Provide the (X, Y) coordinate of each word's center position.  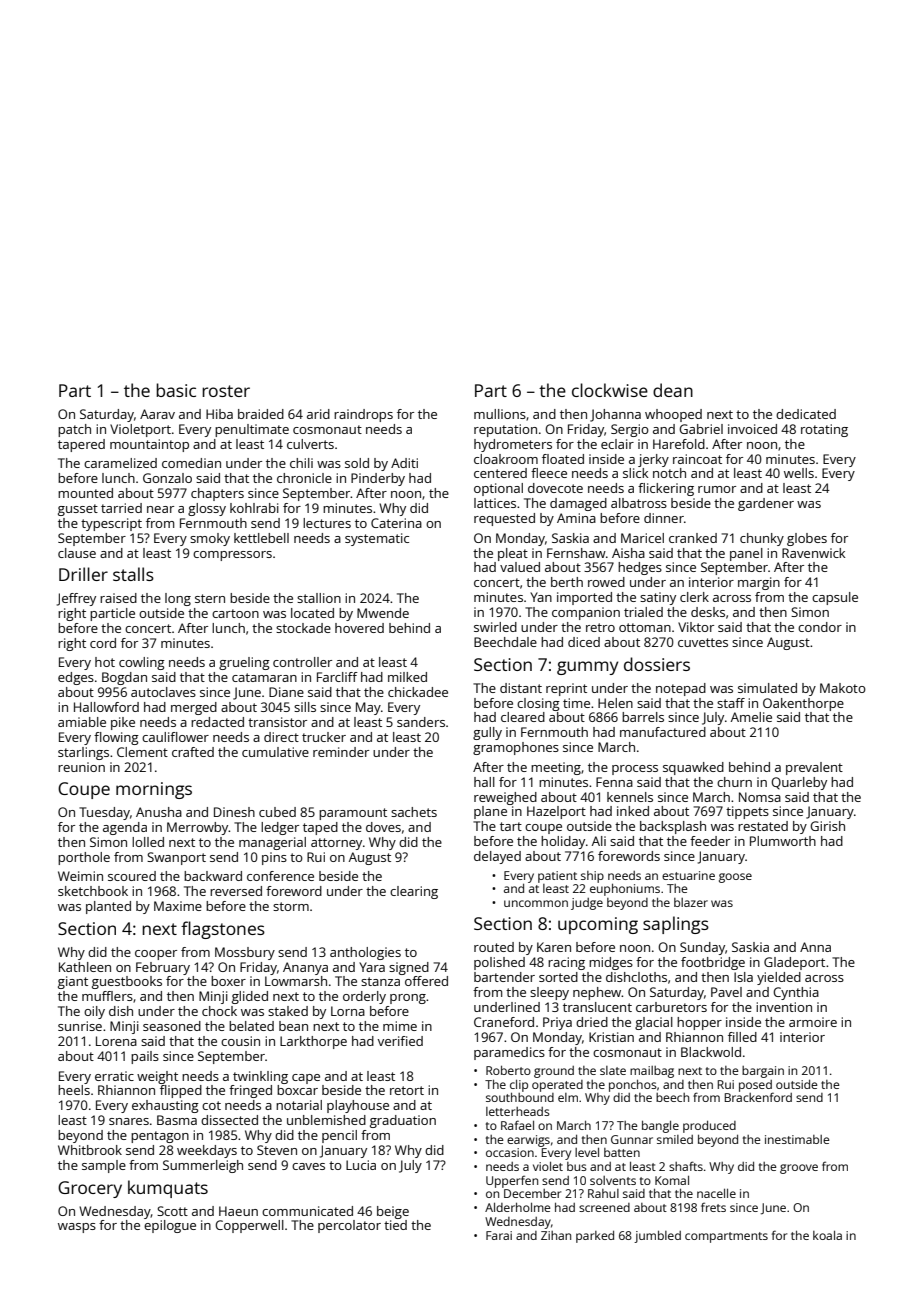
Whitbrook (90, 1150)
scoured (132, 876)
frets (713, 1207)
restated (763, 826)
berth (567, 582)
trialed (643, 612)
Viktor (696, 627)
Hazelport (556, 812)
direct (281, 737)
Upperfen (512, 1181)
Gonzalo (167, 478)
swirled (495, 627)
